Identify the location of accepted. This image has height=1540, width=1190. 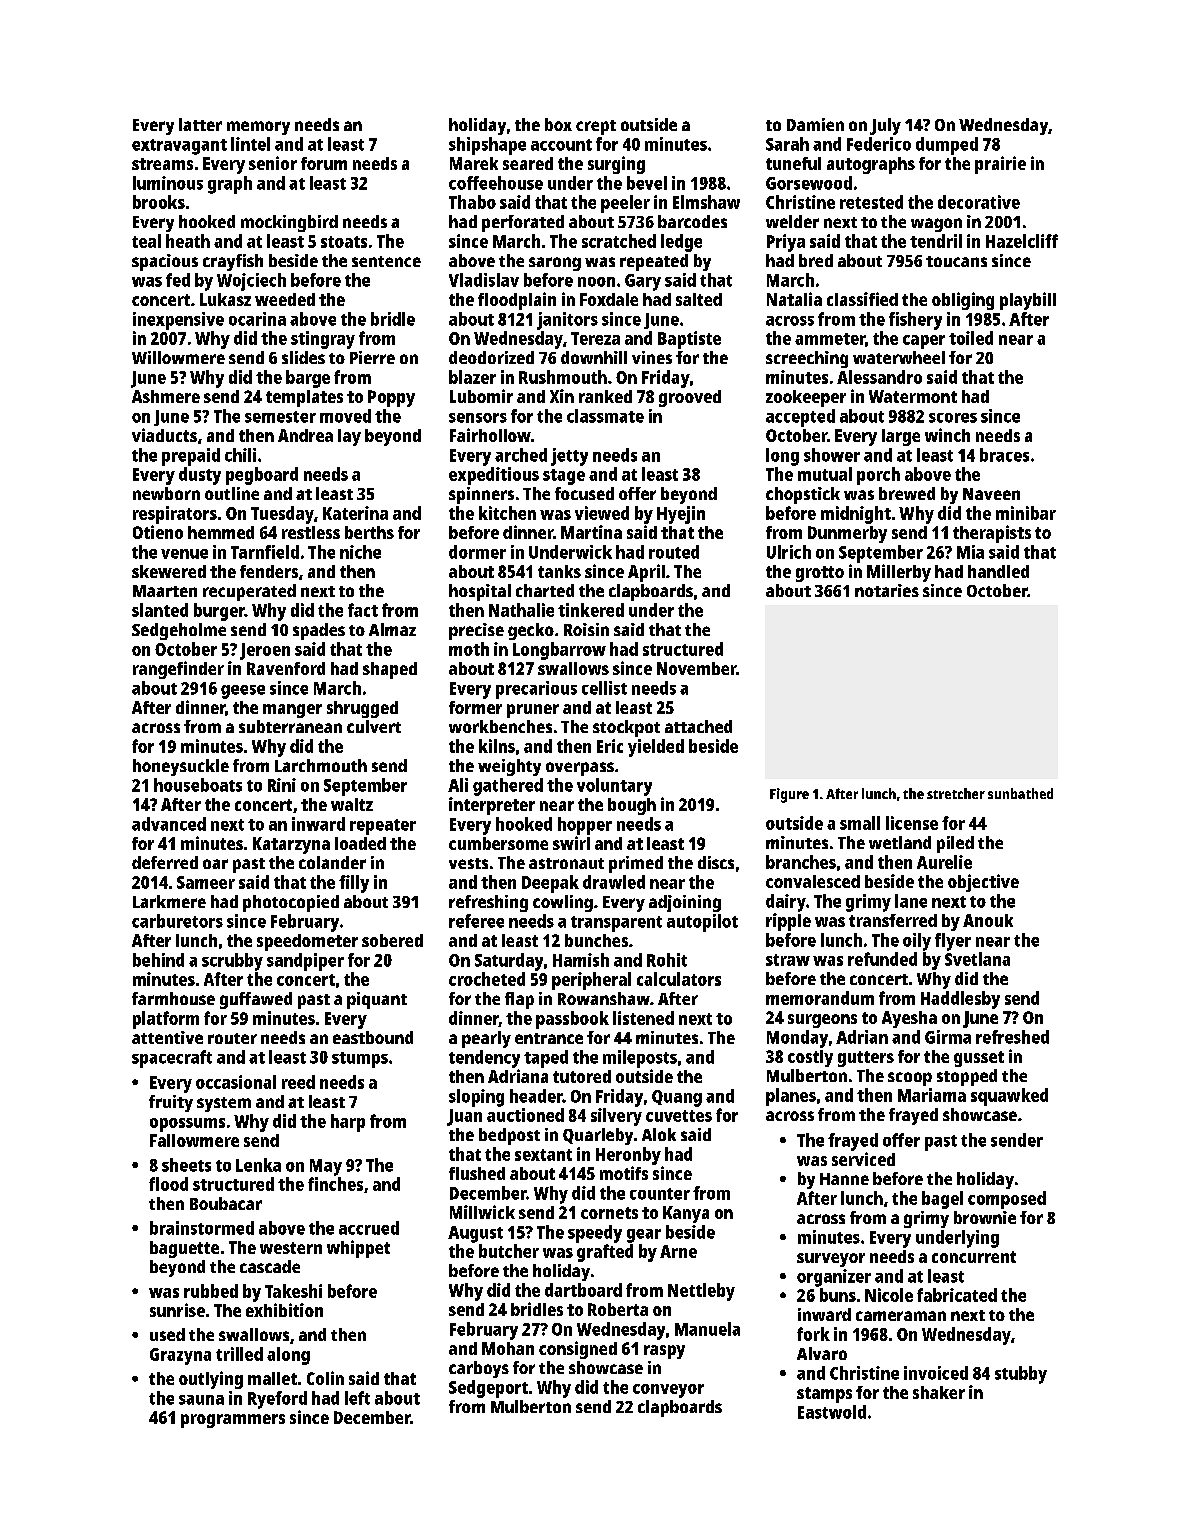
(800, 418).
